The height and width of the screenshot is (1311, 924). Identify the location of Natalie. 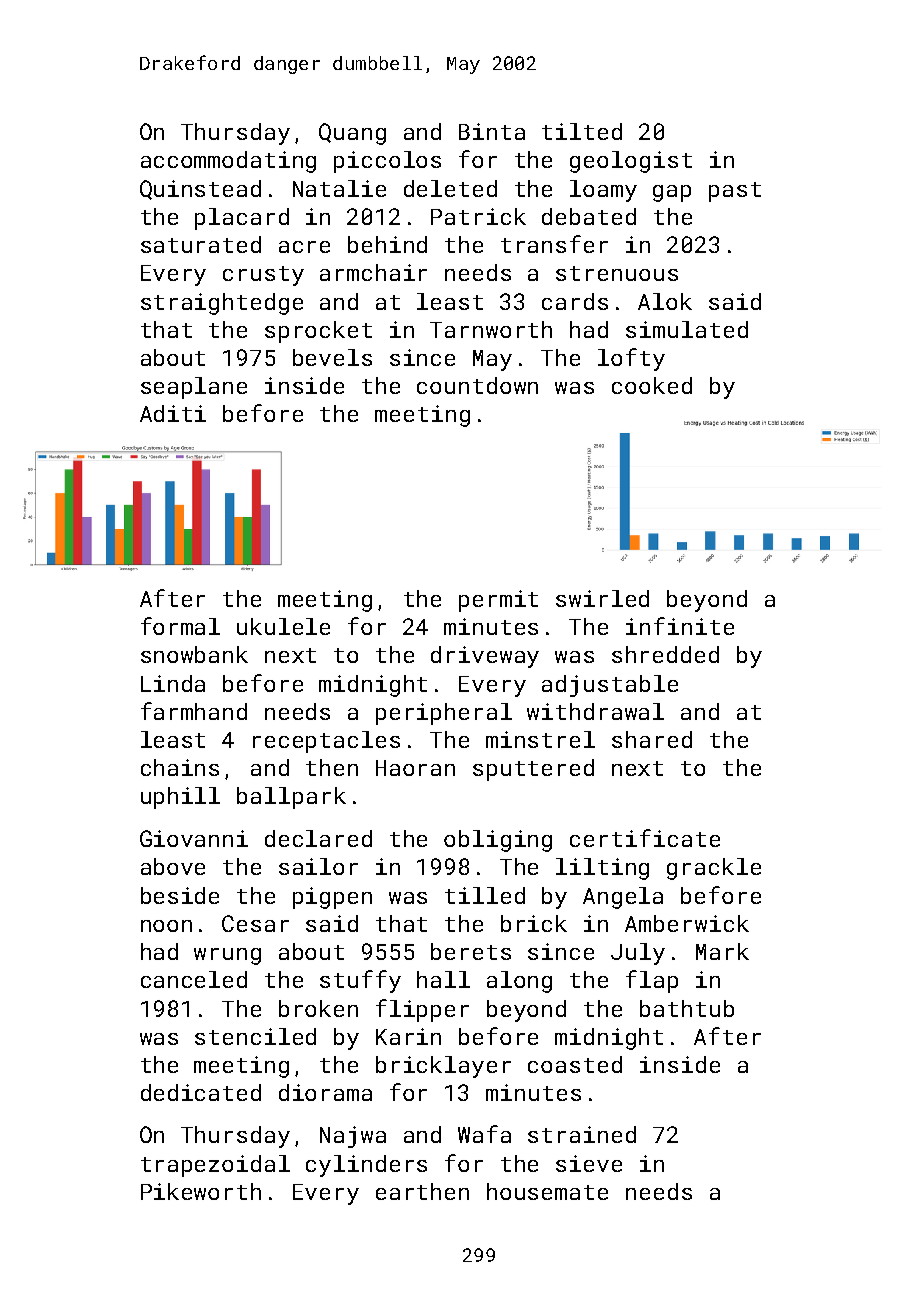
(339, 188).
